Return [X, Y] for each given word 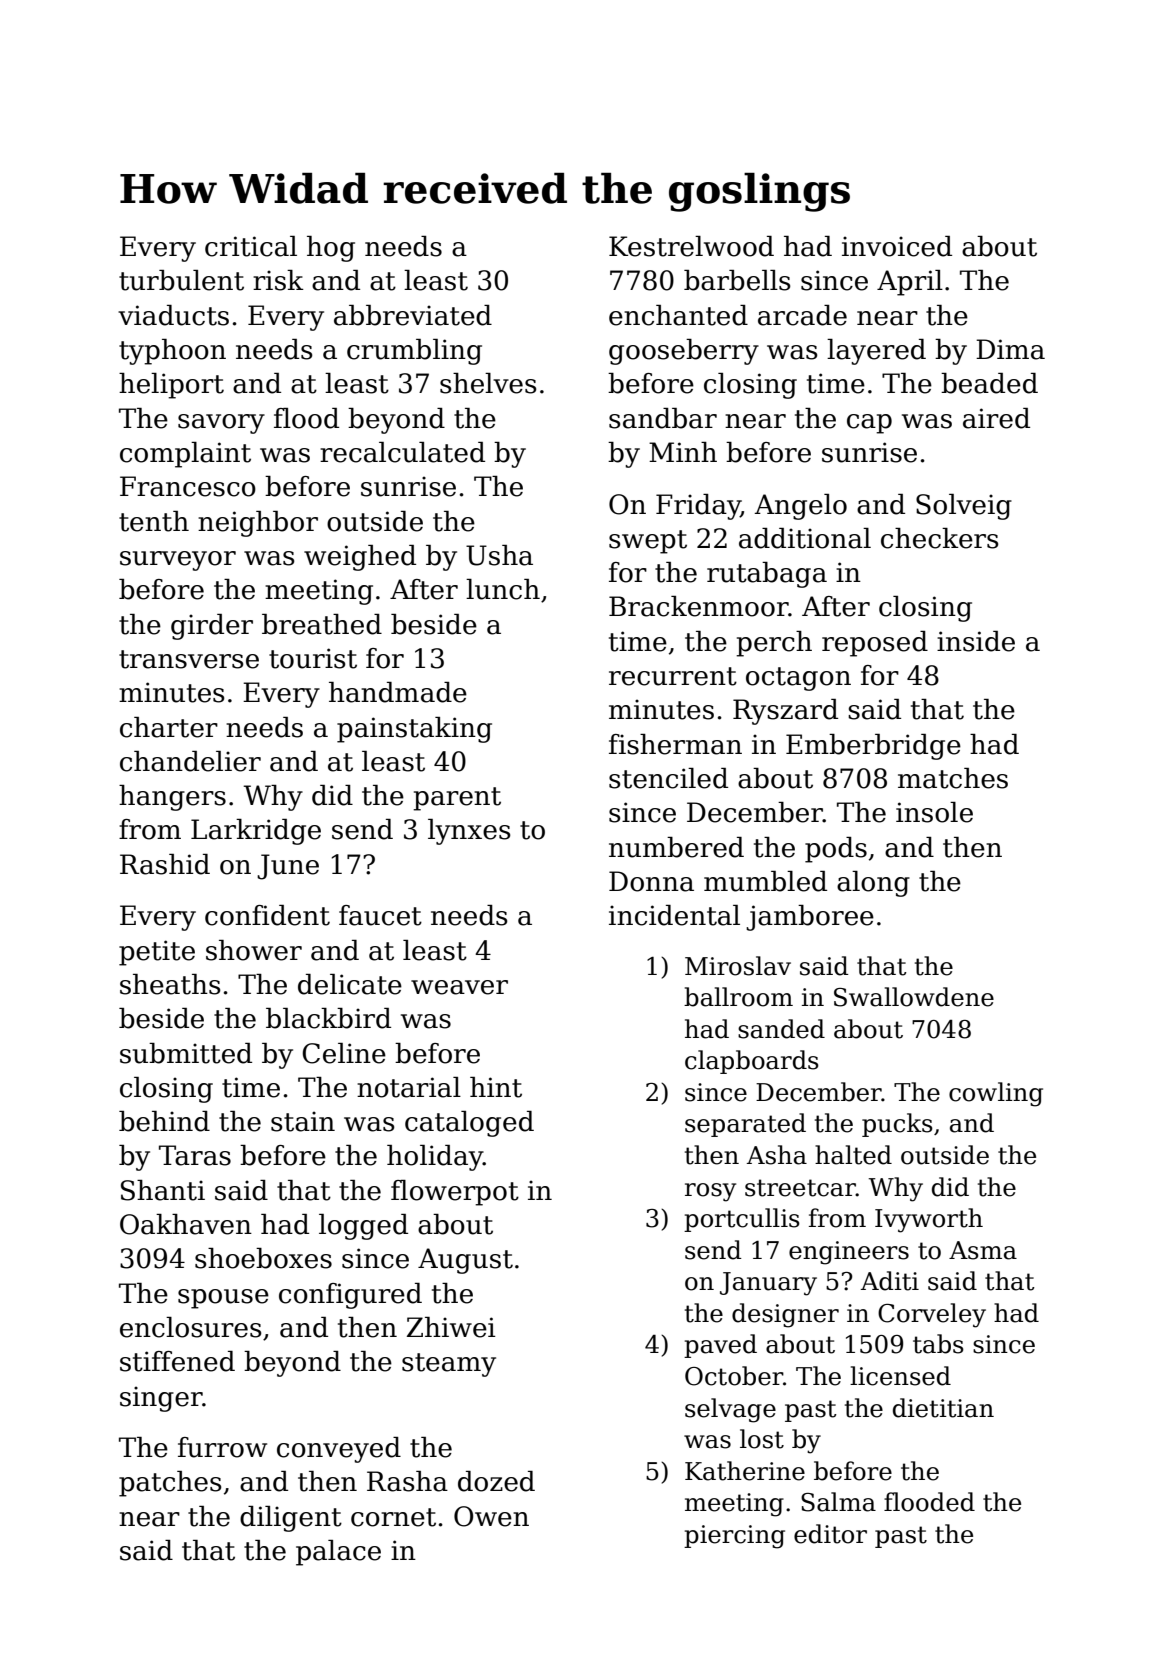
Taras [195, 1155]
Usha [499, 555]
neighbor [258, 524]
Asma [983, 1250]
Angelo [801, 507]
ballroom [738, 997]
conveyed [339, 1450]
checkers [940, 538]
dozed [496, 1481]
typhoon [172, 352]
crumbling [414, 352]
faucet [380, 915]
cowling [996, 1094]
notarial [409, 1087]
